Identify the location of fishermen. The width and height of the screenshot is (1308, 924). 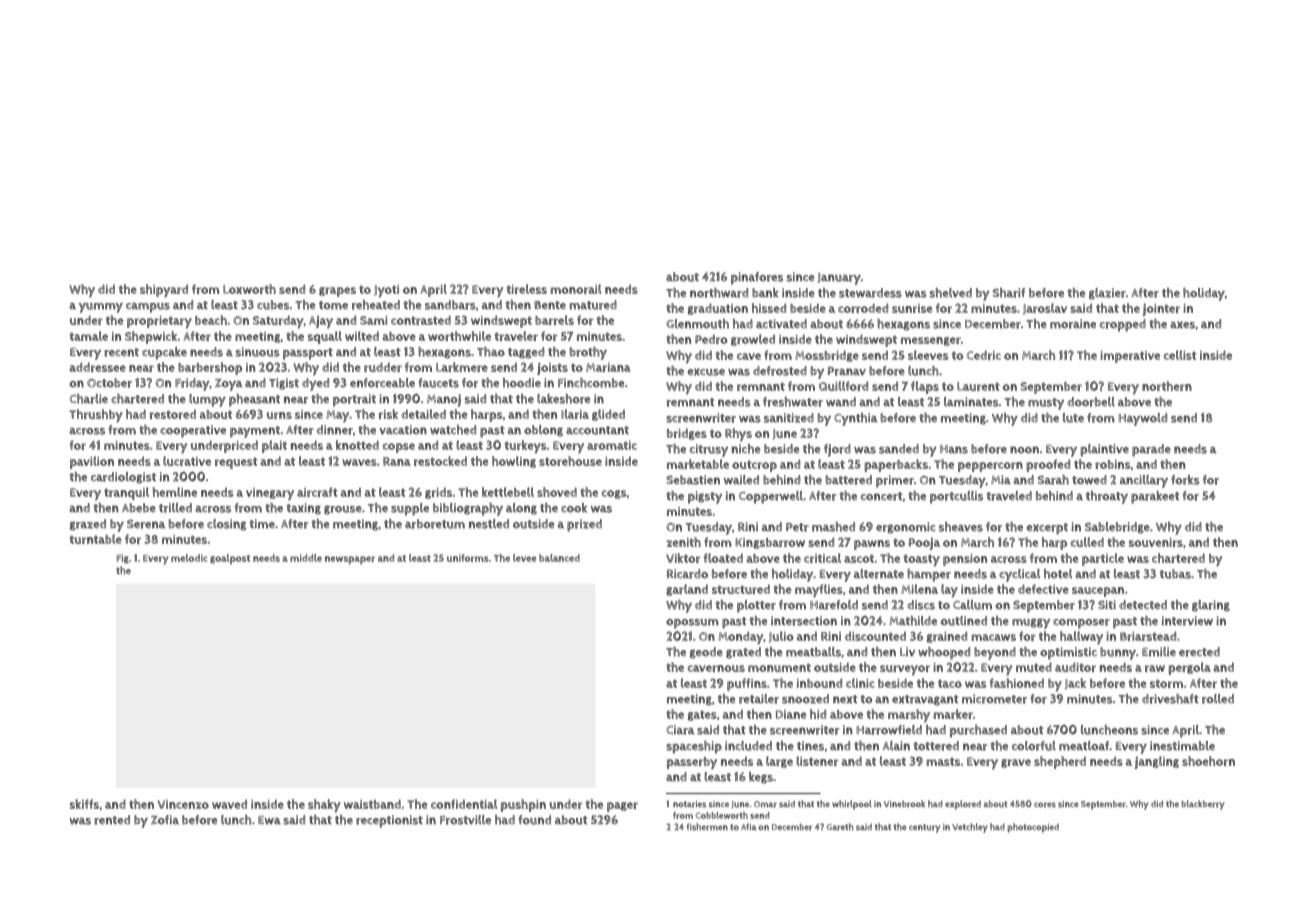
(707, 827).
